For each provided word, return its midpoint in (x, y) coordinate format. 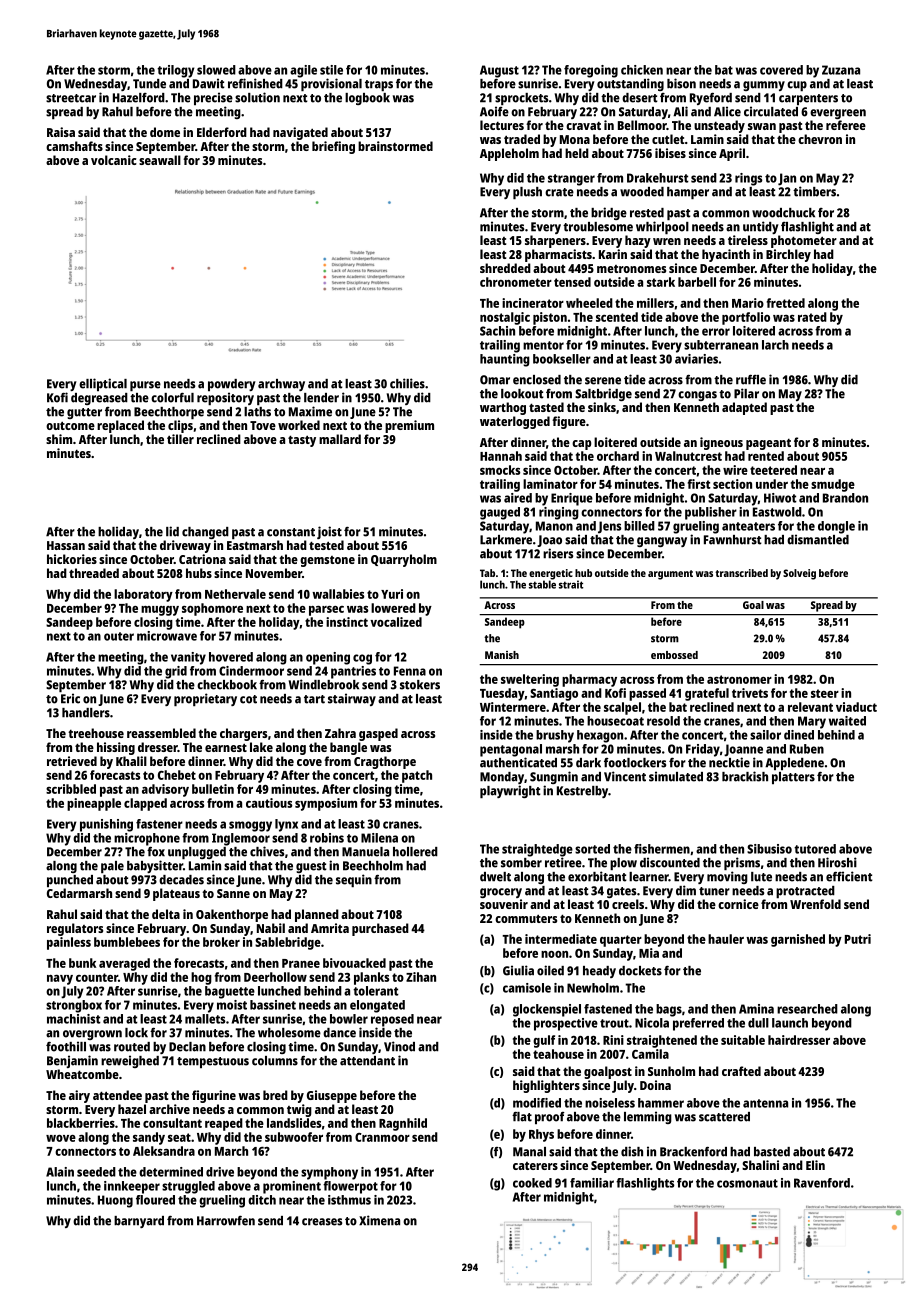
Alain (60, 1172)
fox (156, 852)
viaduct (856, 707)
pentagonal (511, 750)
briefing (333, 147)
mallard (340, 439)
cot (248, 699)
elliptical (103, 384)
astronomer (739, 679)
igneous (721, 443)
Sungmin (554, 777)
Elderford (222, 132)
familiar (592, 1183)
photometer (804, 241)
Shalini (760, 1165)
